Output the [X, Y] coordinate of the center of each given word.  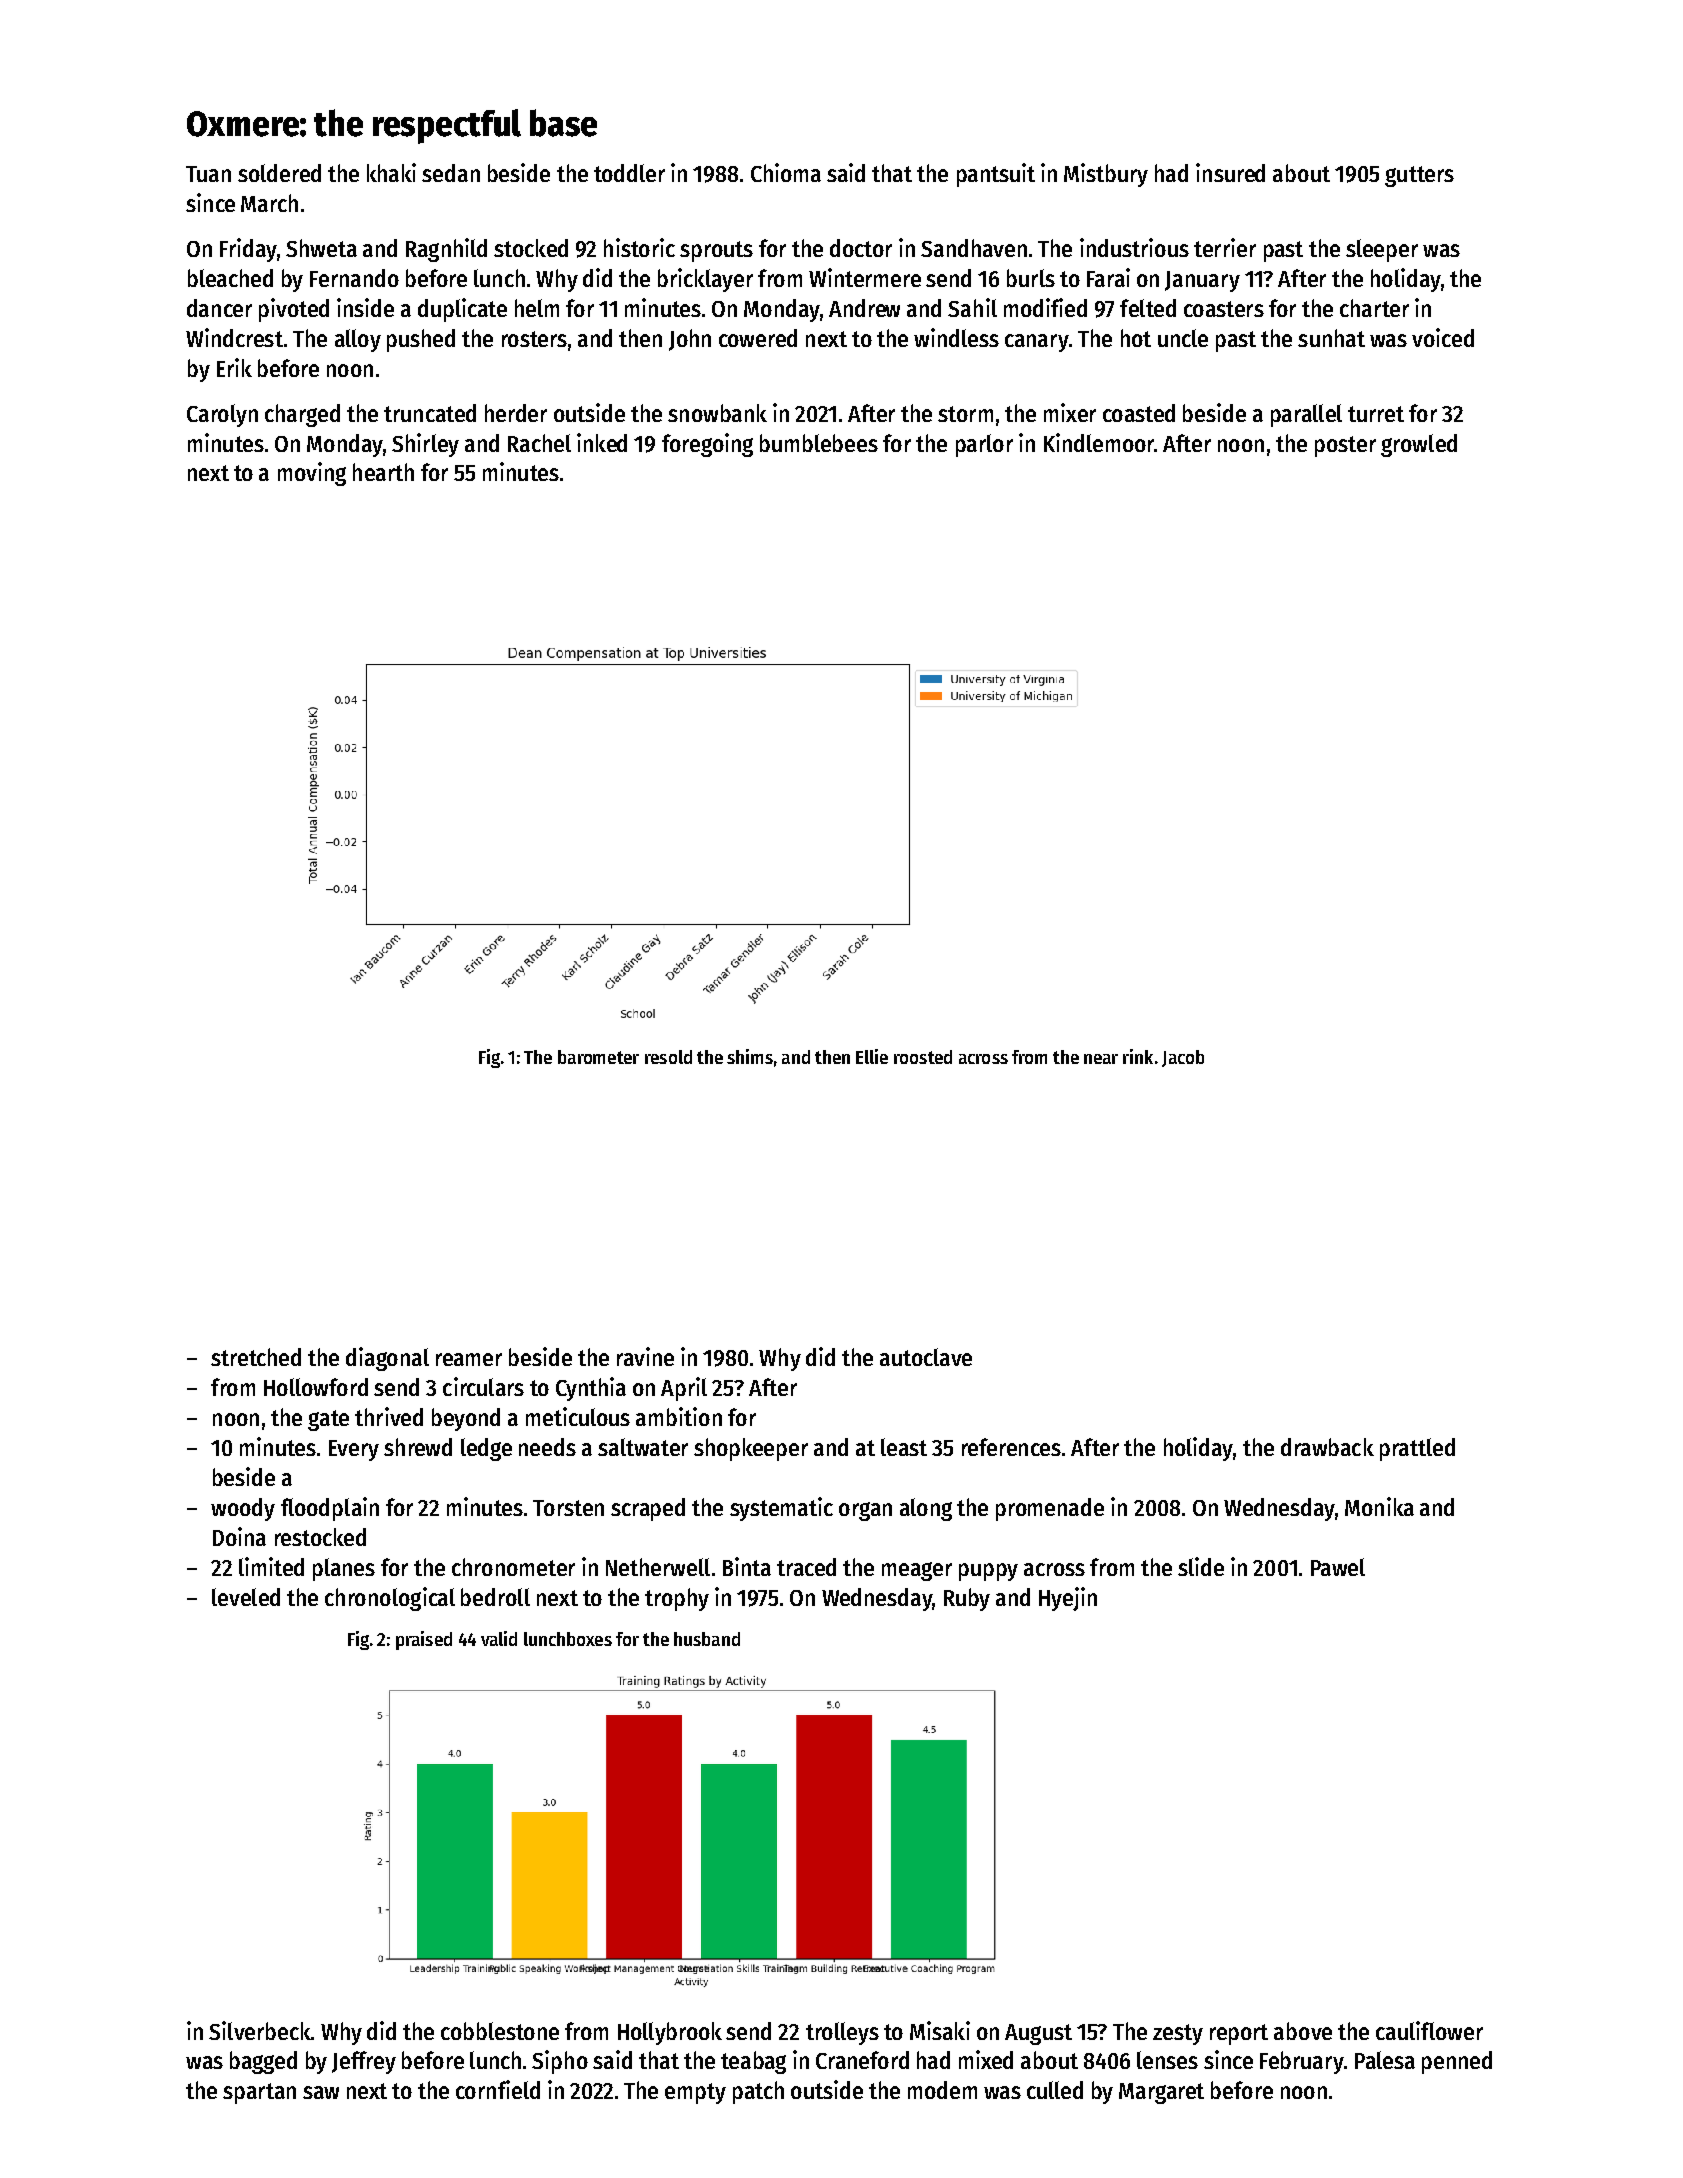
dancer [219, 308]
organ [865, 1511]
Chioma [786, 172]
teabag [753, 2062]
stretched [256, 1357]
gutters [1419, 176]
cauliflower [1429, 2030]
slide [1201, 1566]
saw [321, 2092]
